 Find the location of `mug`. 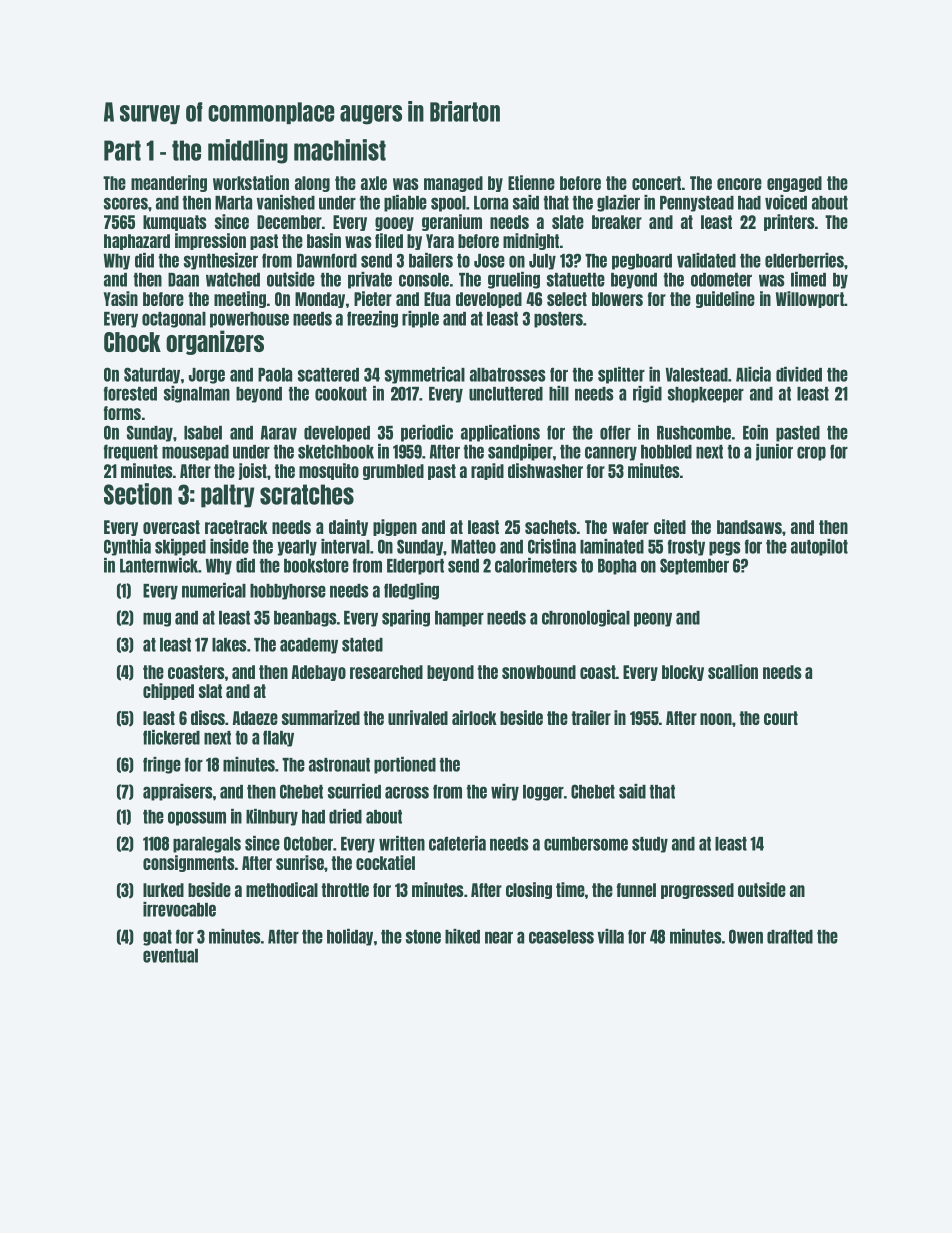

mug is located at coordinates (157, 619).
